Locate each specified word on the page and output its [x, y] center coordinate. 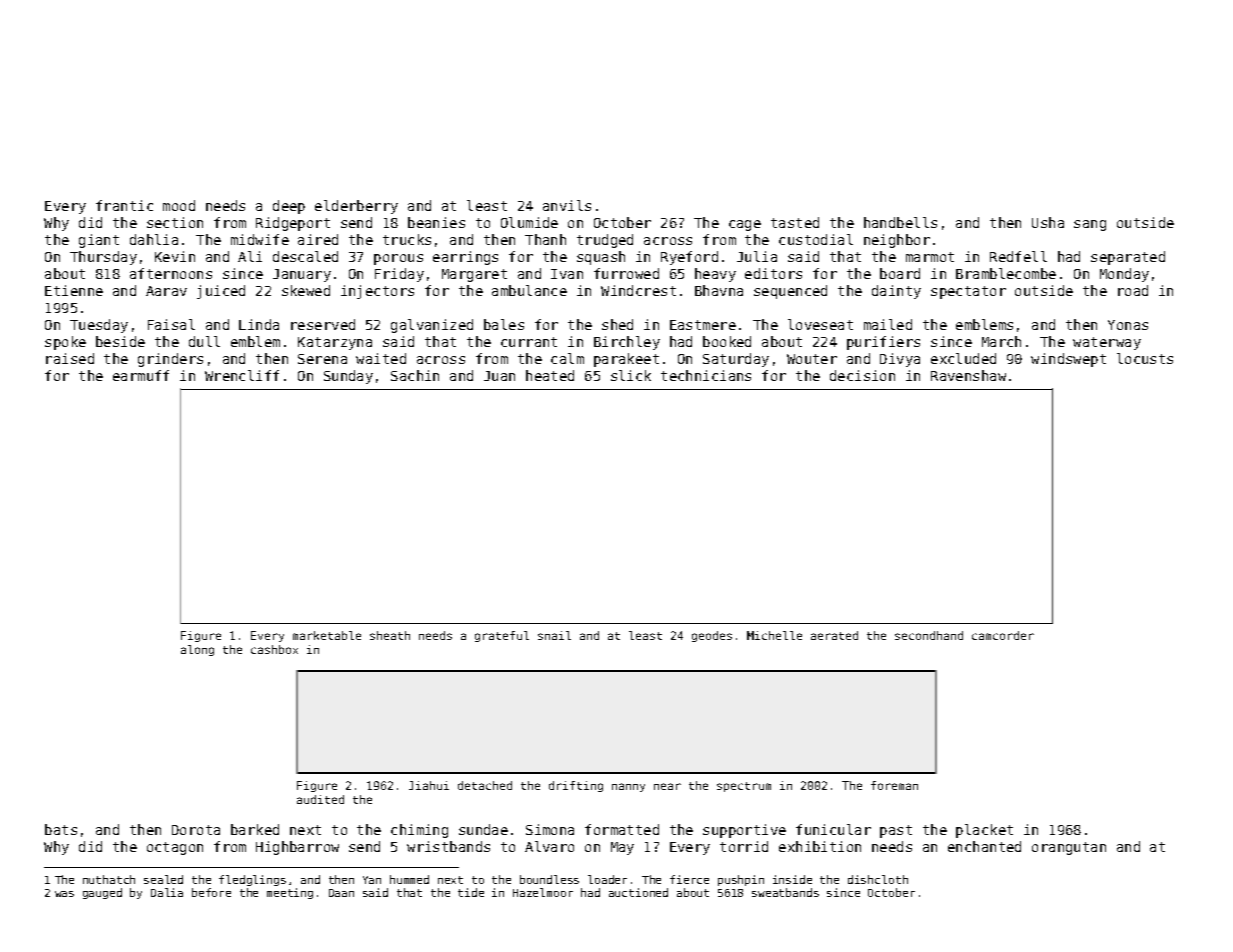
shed [617, 324]
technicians [706, 375]
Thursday [103, 258]
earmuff [141, 375]
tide [471, 892]
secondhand [929, 635]
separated [1128, 258]
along [197, 650]
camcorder [1003, 635]
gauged [102, 893]
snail [554, 635]
